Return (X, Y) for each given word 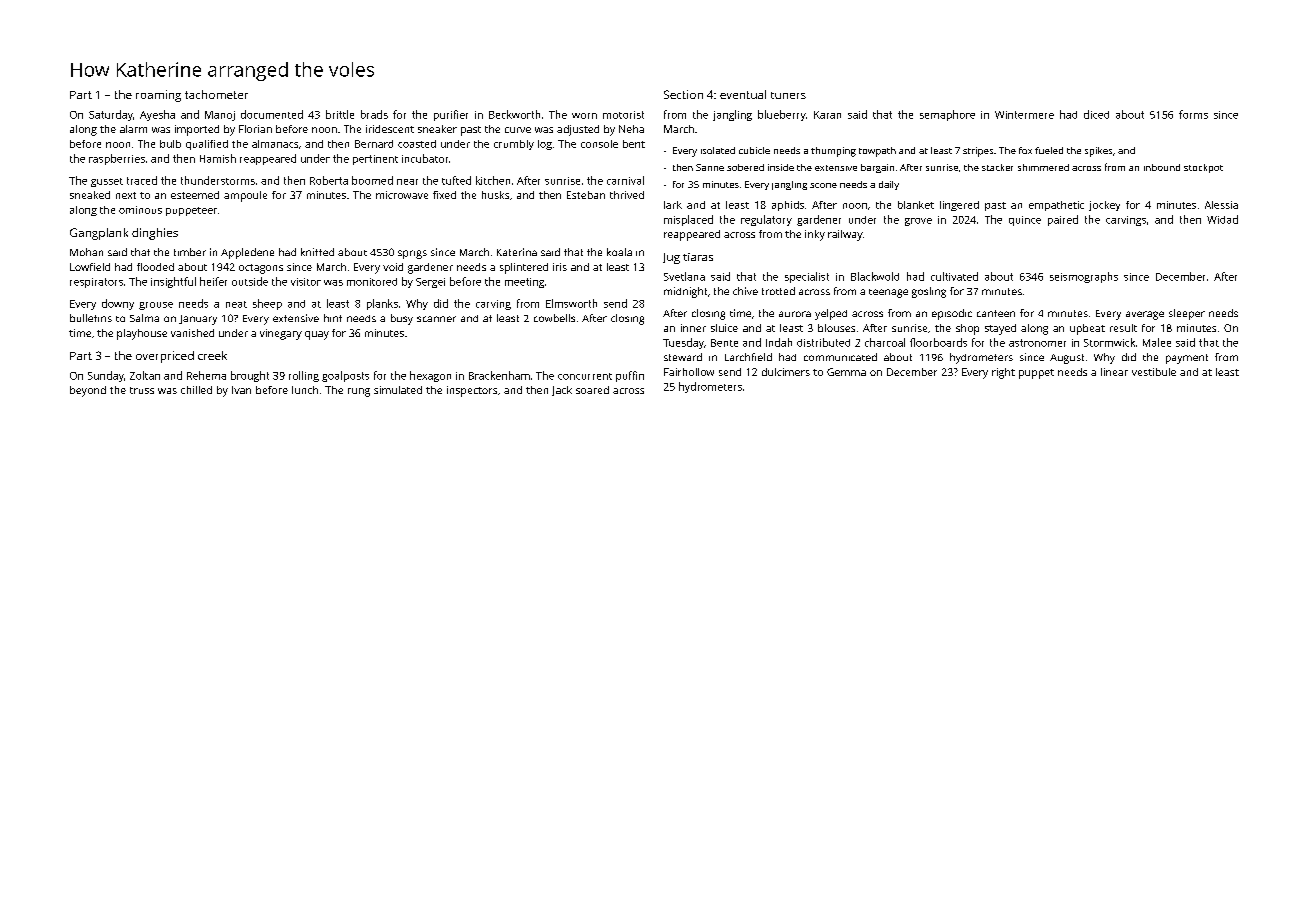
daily (889, 185)
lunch (305, 390)
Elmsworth (571, 303)
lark (673, 205)
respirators (96, 283)
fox (1025, 150)
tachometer (216, 94)
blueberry (782, 115)
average (1145, 315)
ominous (140, 210)
